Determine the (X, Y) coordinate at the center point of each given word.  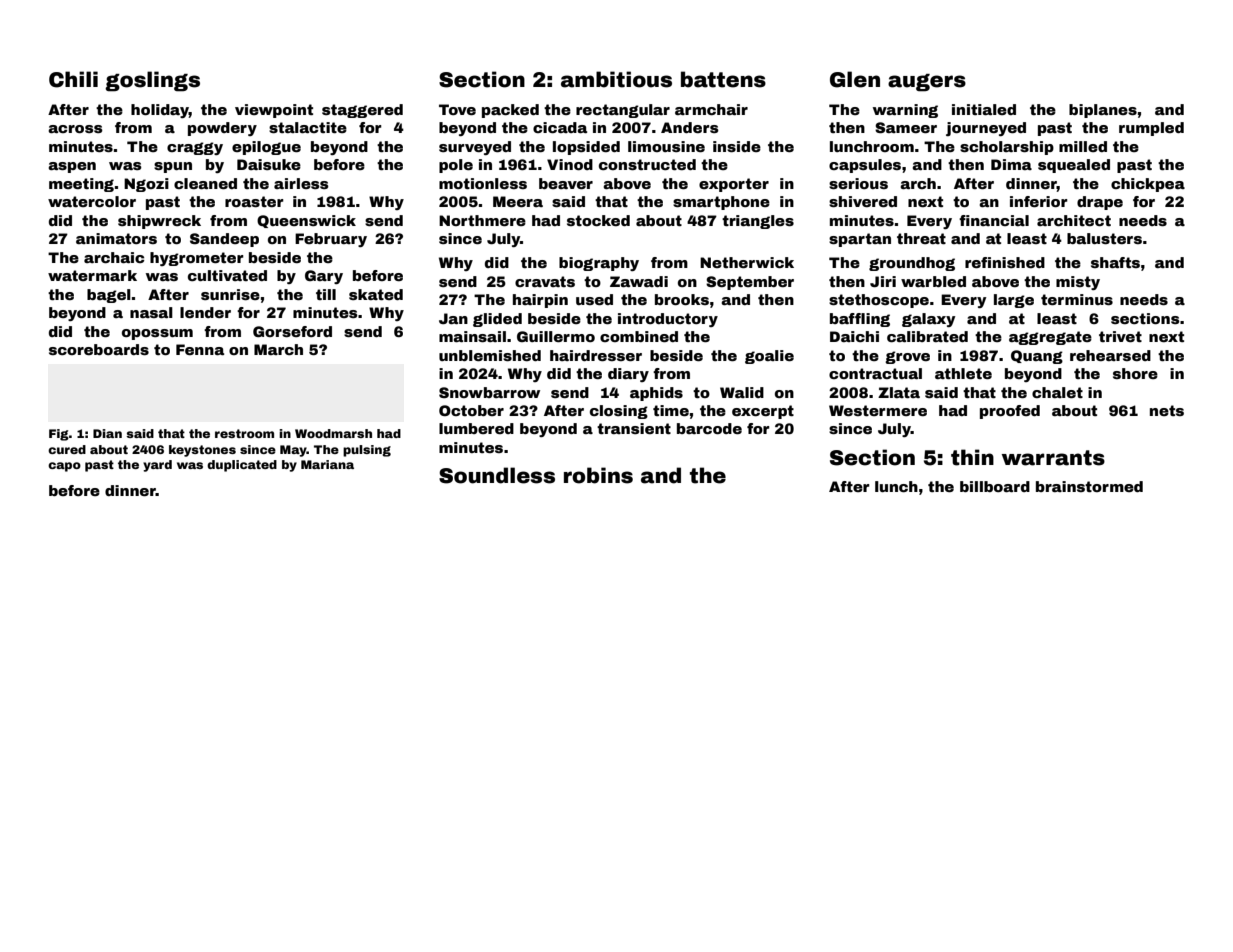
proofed (1010, 412)
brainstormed (1089, 486)
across (75, 129)
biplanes (1103, 111)
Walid (742, 392)
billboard (995, 486)
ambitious (616, 79)
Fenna (200, 349)
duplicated (242, 466)
